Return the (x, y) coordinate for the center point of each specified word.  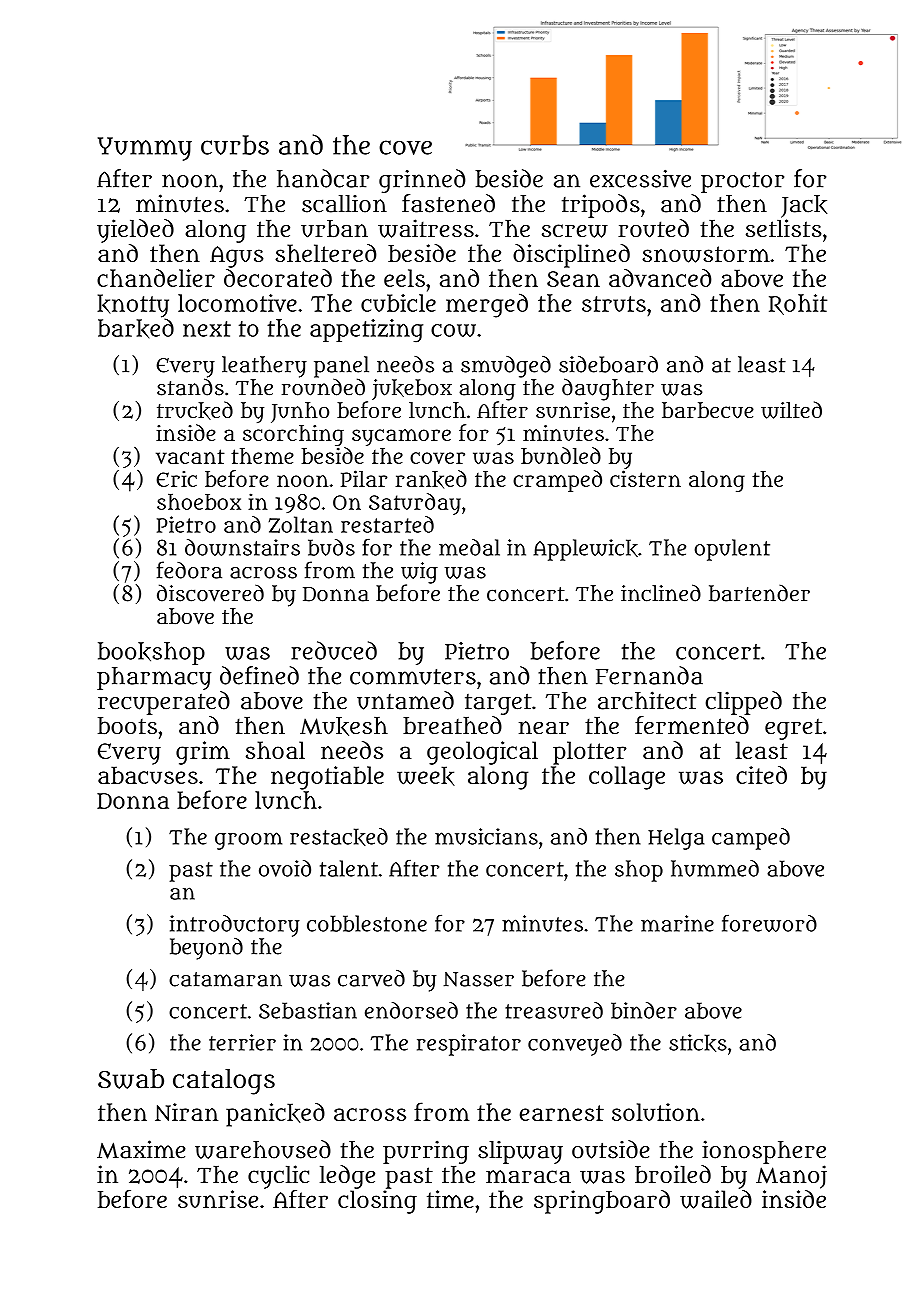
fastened (448, 203)
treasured (554, 1010)
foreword (769, 923)
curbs (235, 145)
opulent (732, 550)
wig (419, 573)
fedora (189, 570)
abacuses (148, 775)
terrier (242, 1042)
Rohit (798, 304)
